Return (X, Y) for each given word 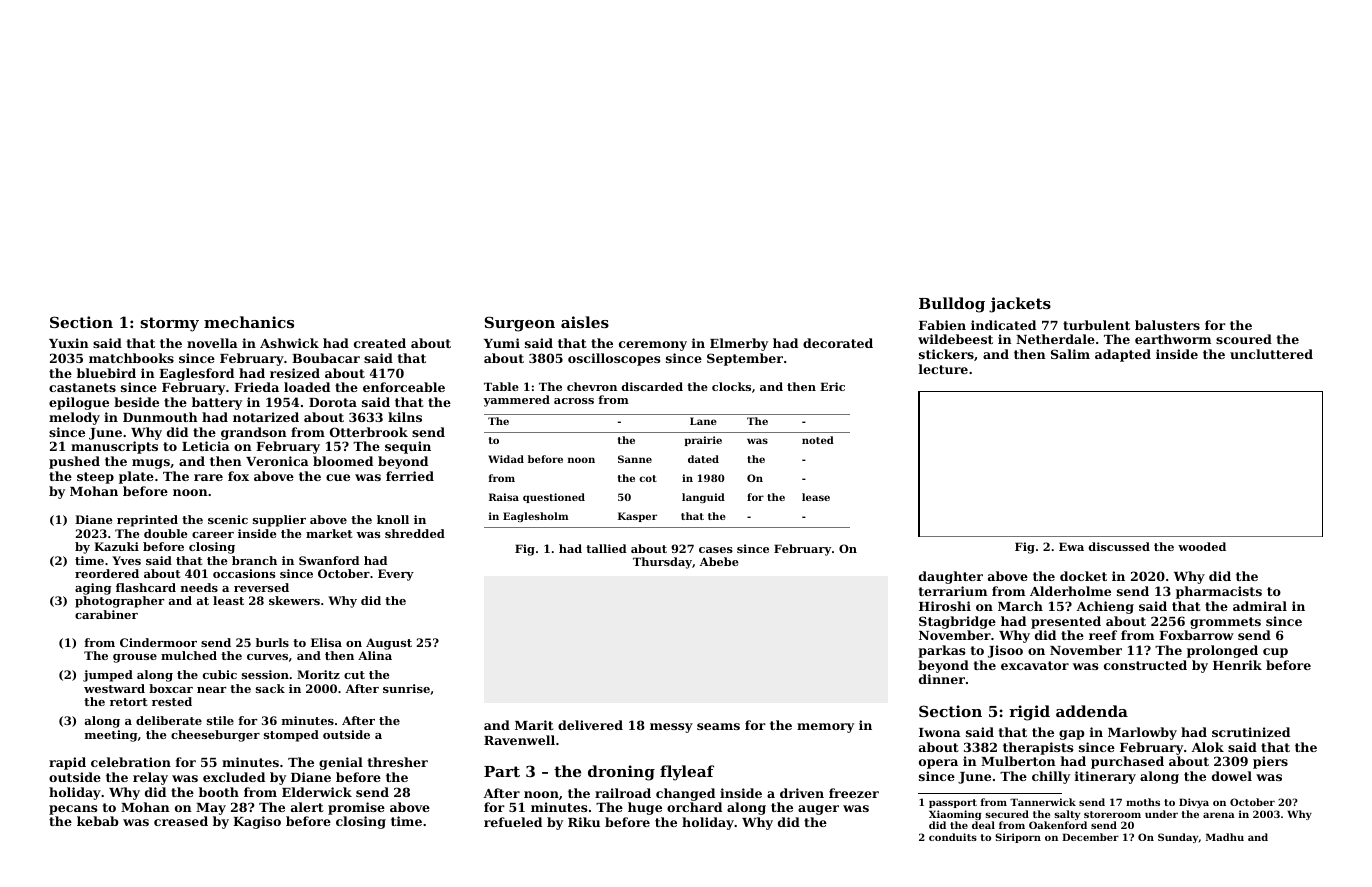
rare (208, 477)
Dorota (333, 402)
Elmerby (739, 344)
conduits (953, 837)
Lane (703, 421)
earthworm (1173, 339)
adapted (1123, 355)
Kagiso (257, 822)
